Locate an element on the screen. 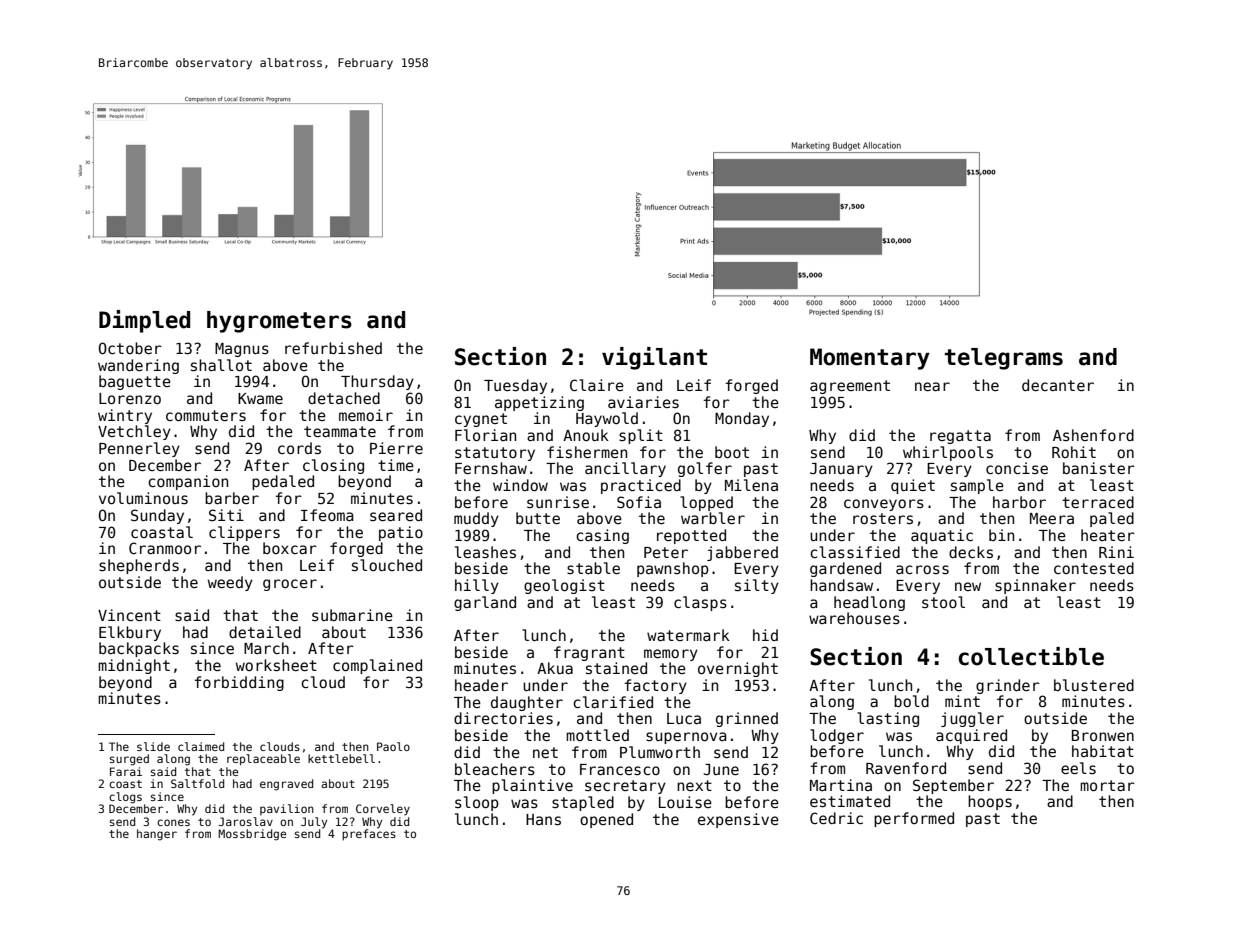 The height and width of the screenshot is (952, 1233). telegrams is located at coordinates (1004, 359).
